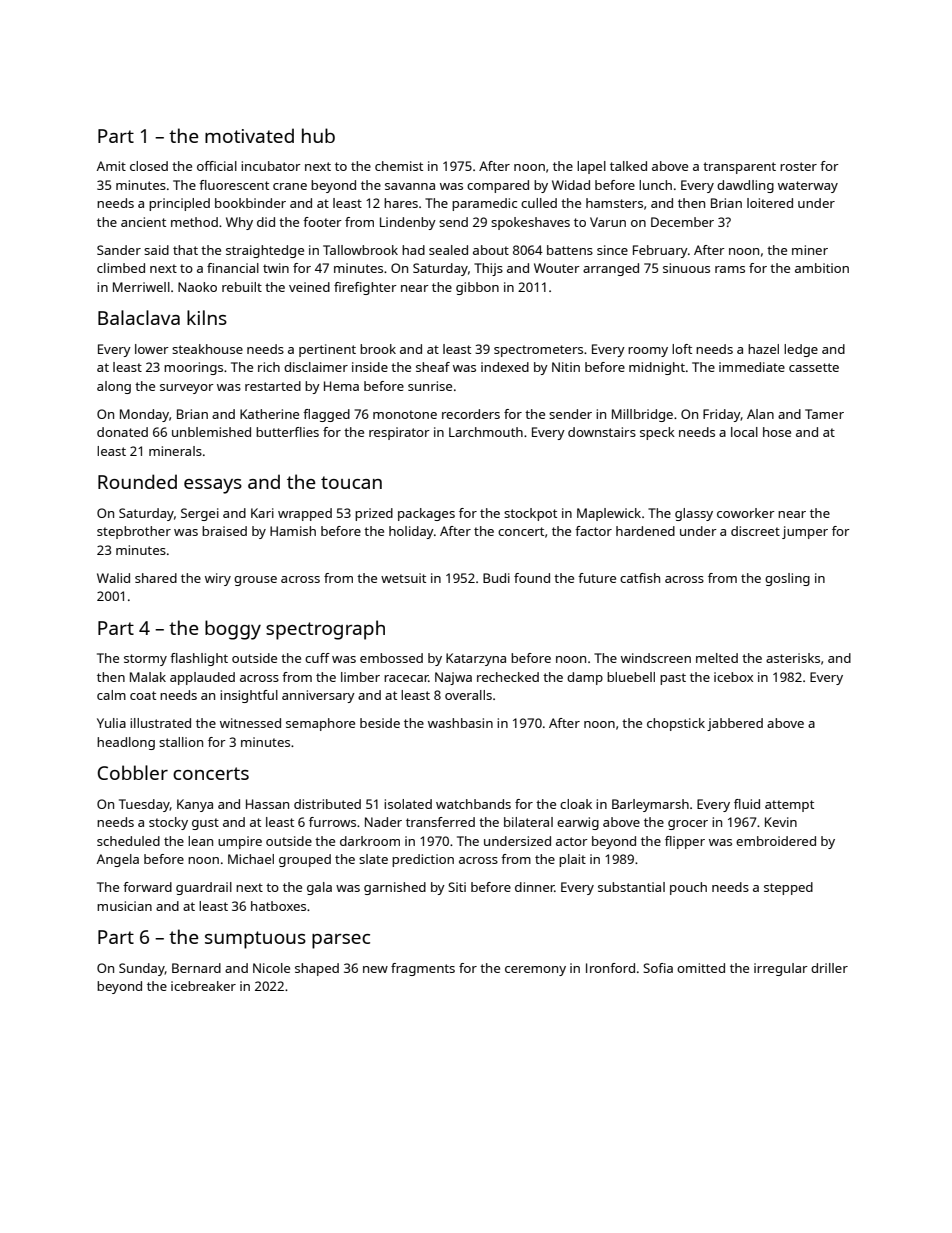 The image size is (952, 1233). What do you see at coordinates (486, 432) in the document?
I see `Larchmouth` at bounding box center [486, 432].
